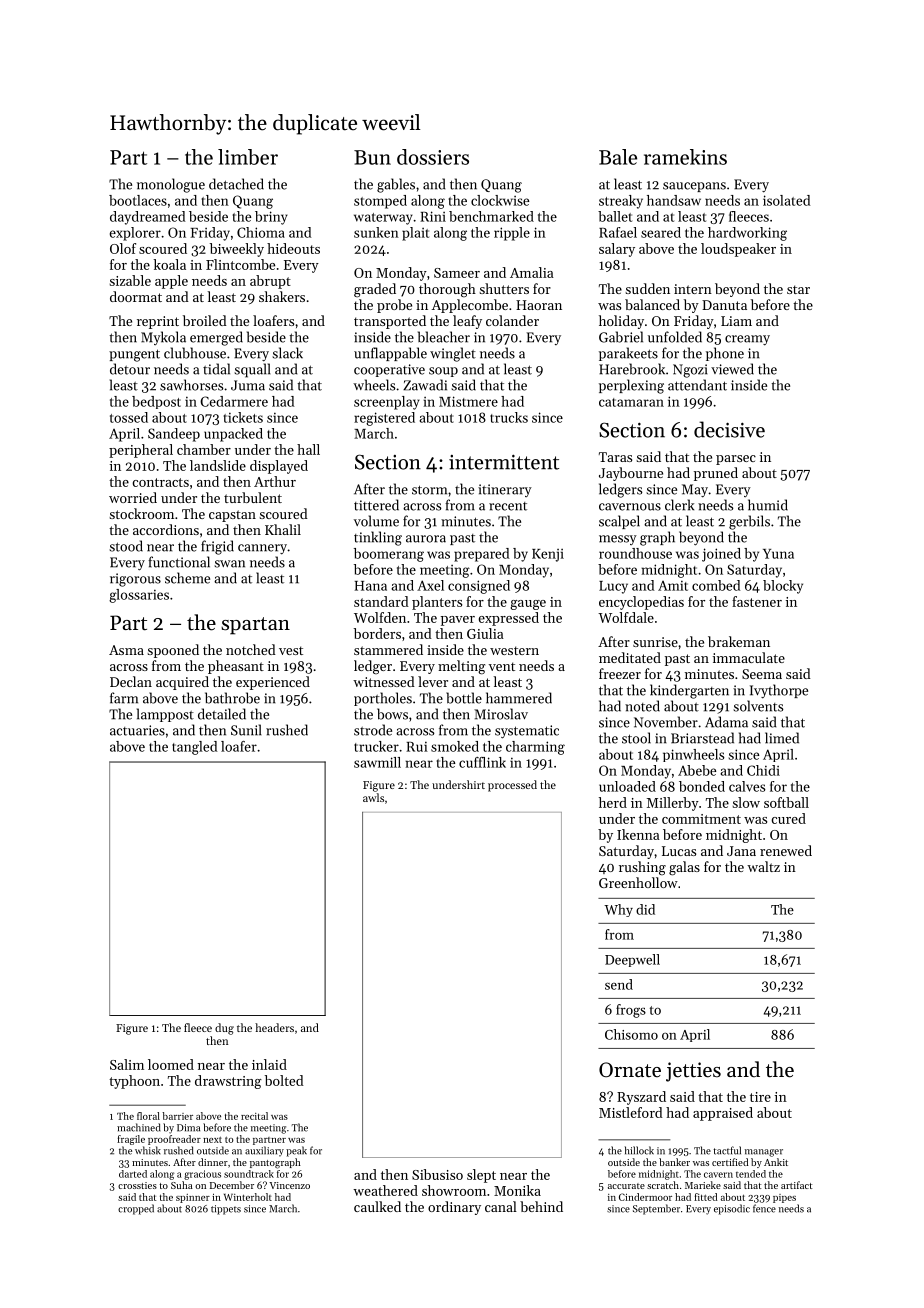 This screenshot has height=1308, width=924. Describe the element at coordinates (253, 497) in the screenshot. I see `turbulent` at that location.
